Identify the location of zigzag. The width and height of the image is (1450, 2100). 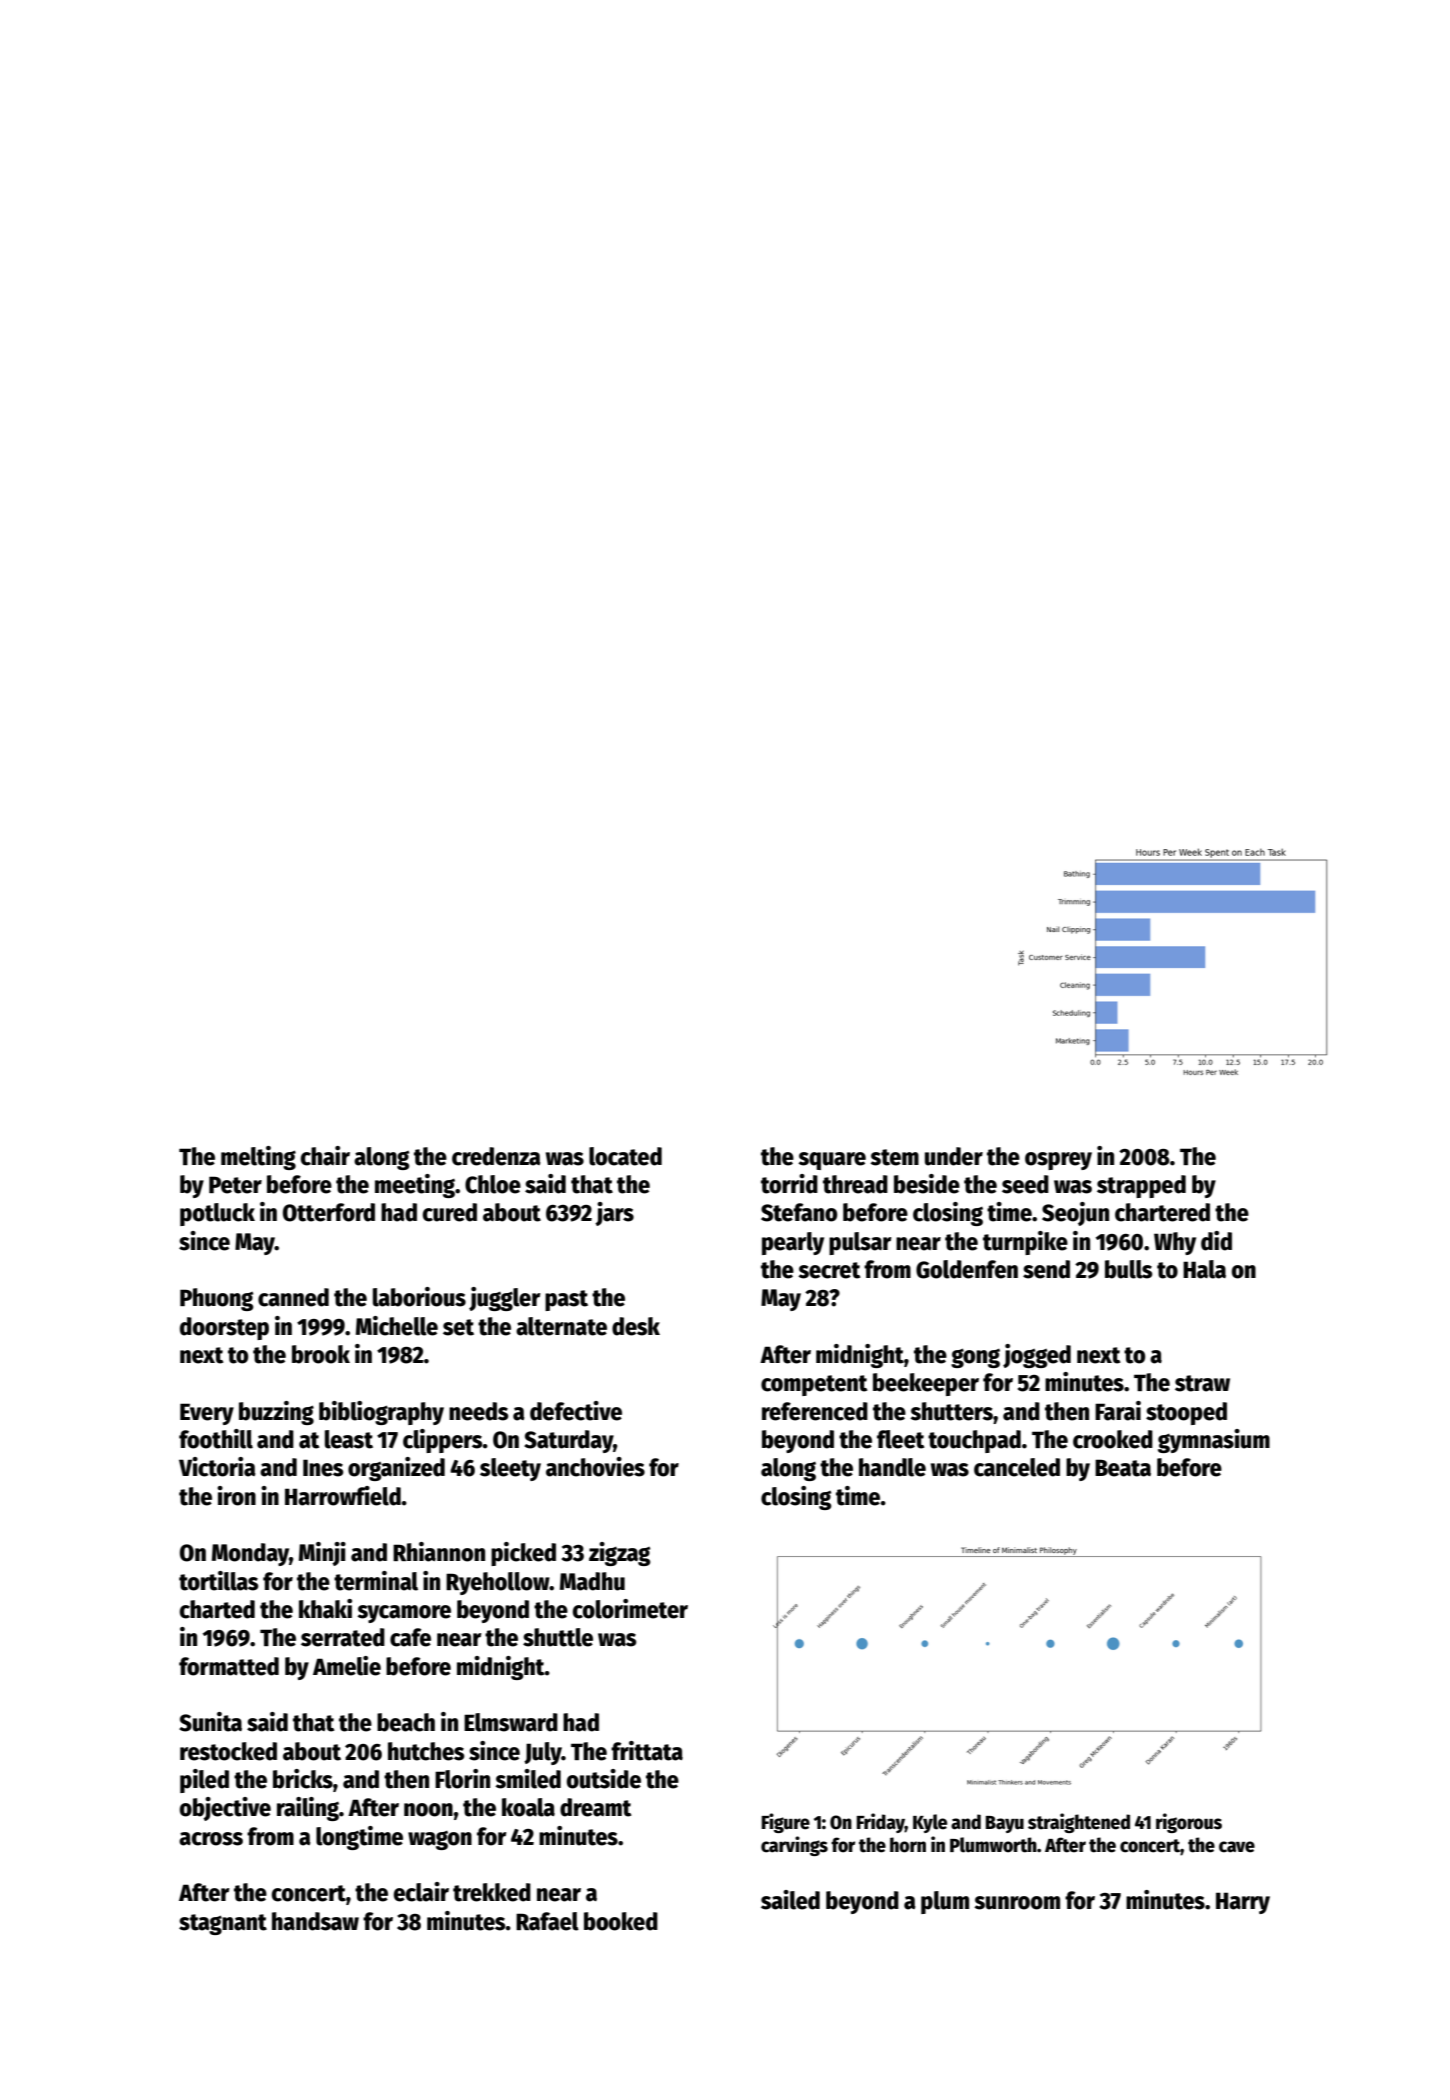
(619, 1554).
